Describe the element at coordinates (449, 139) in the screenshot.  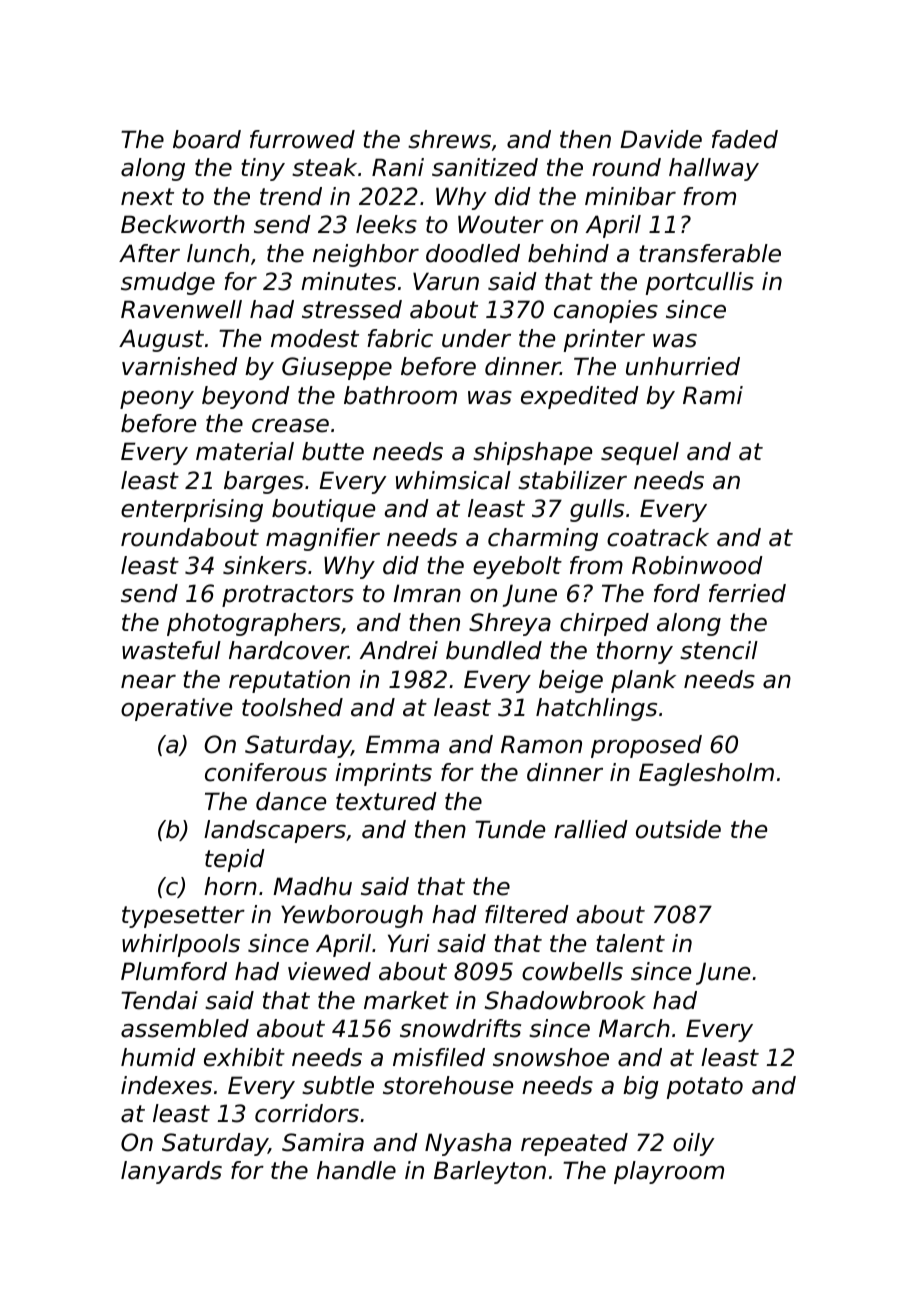
I see `shrews` at that location.
